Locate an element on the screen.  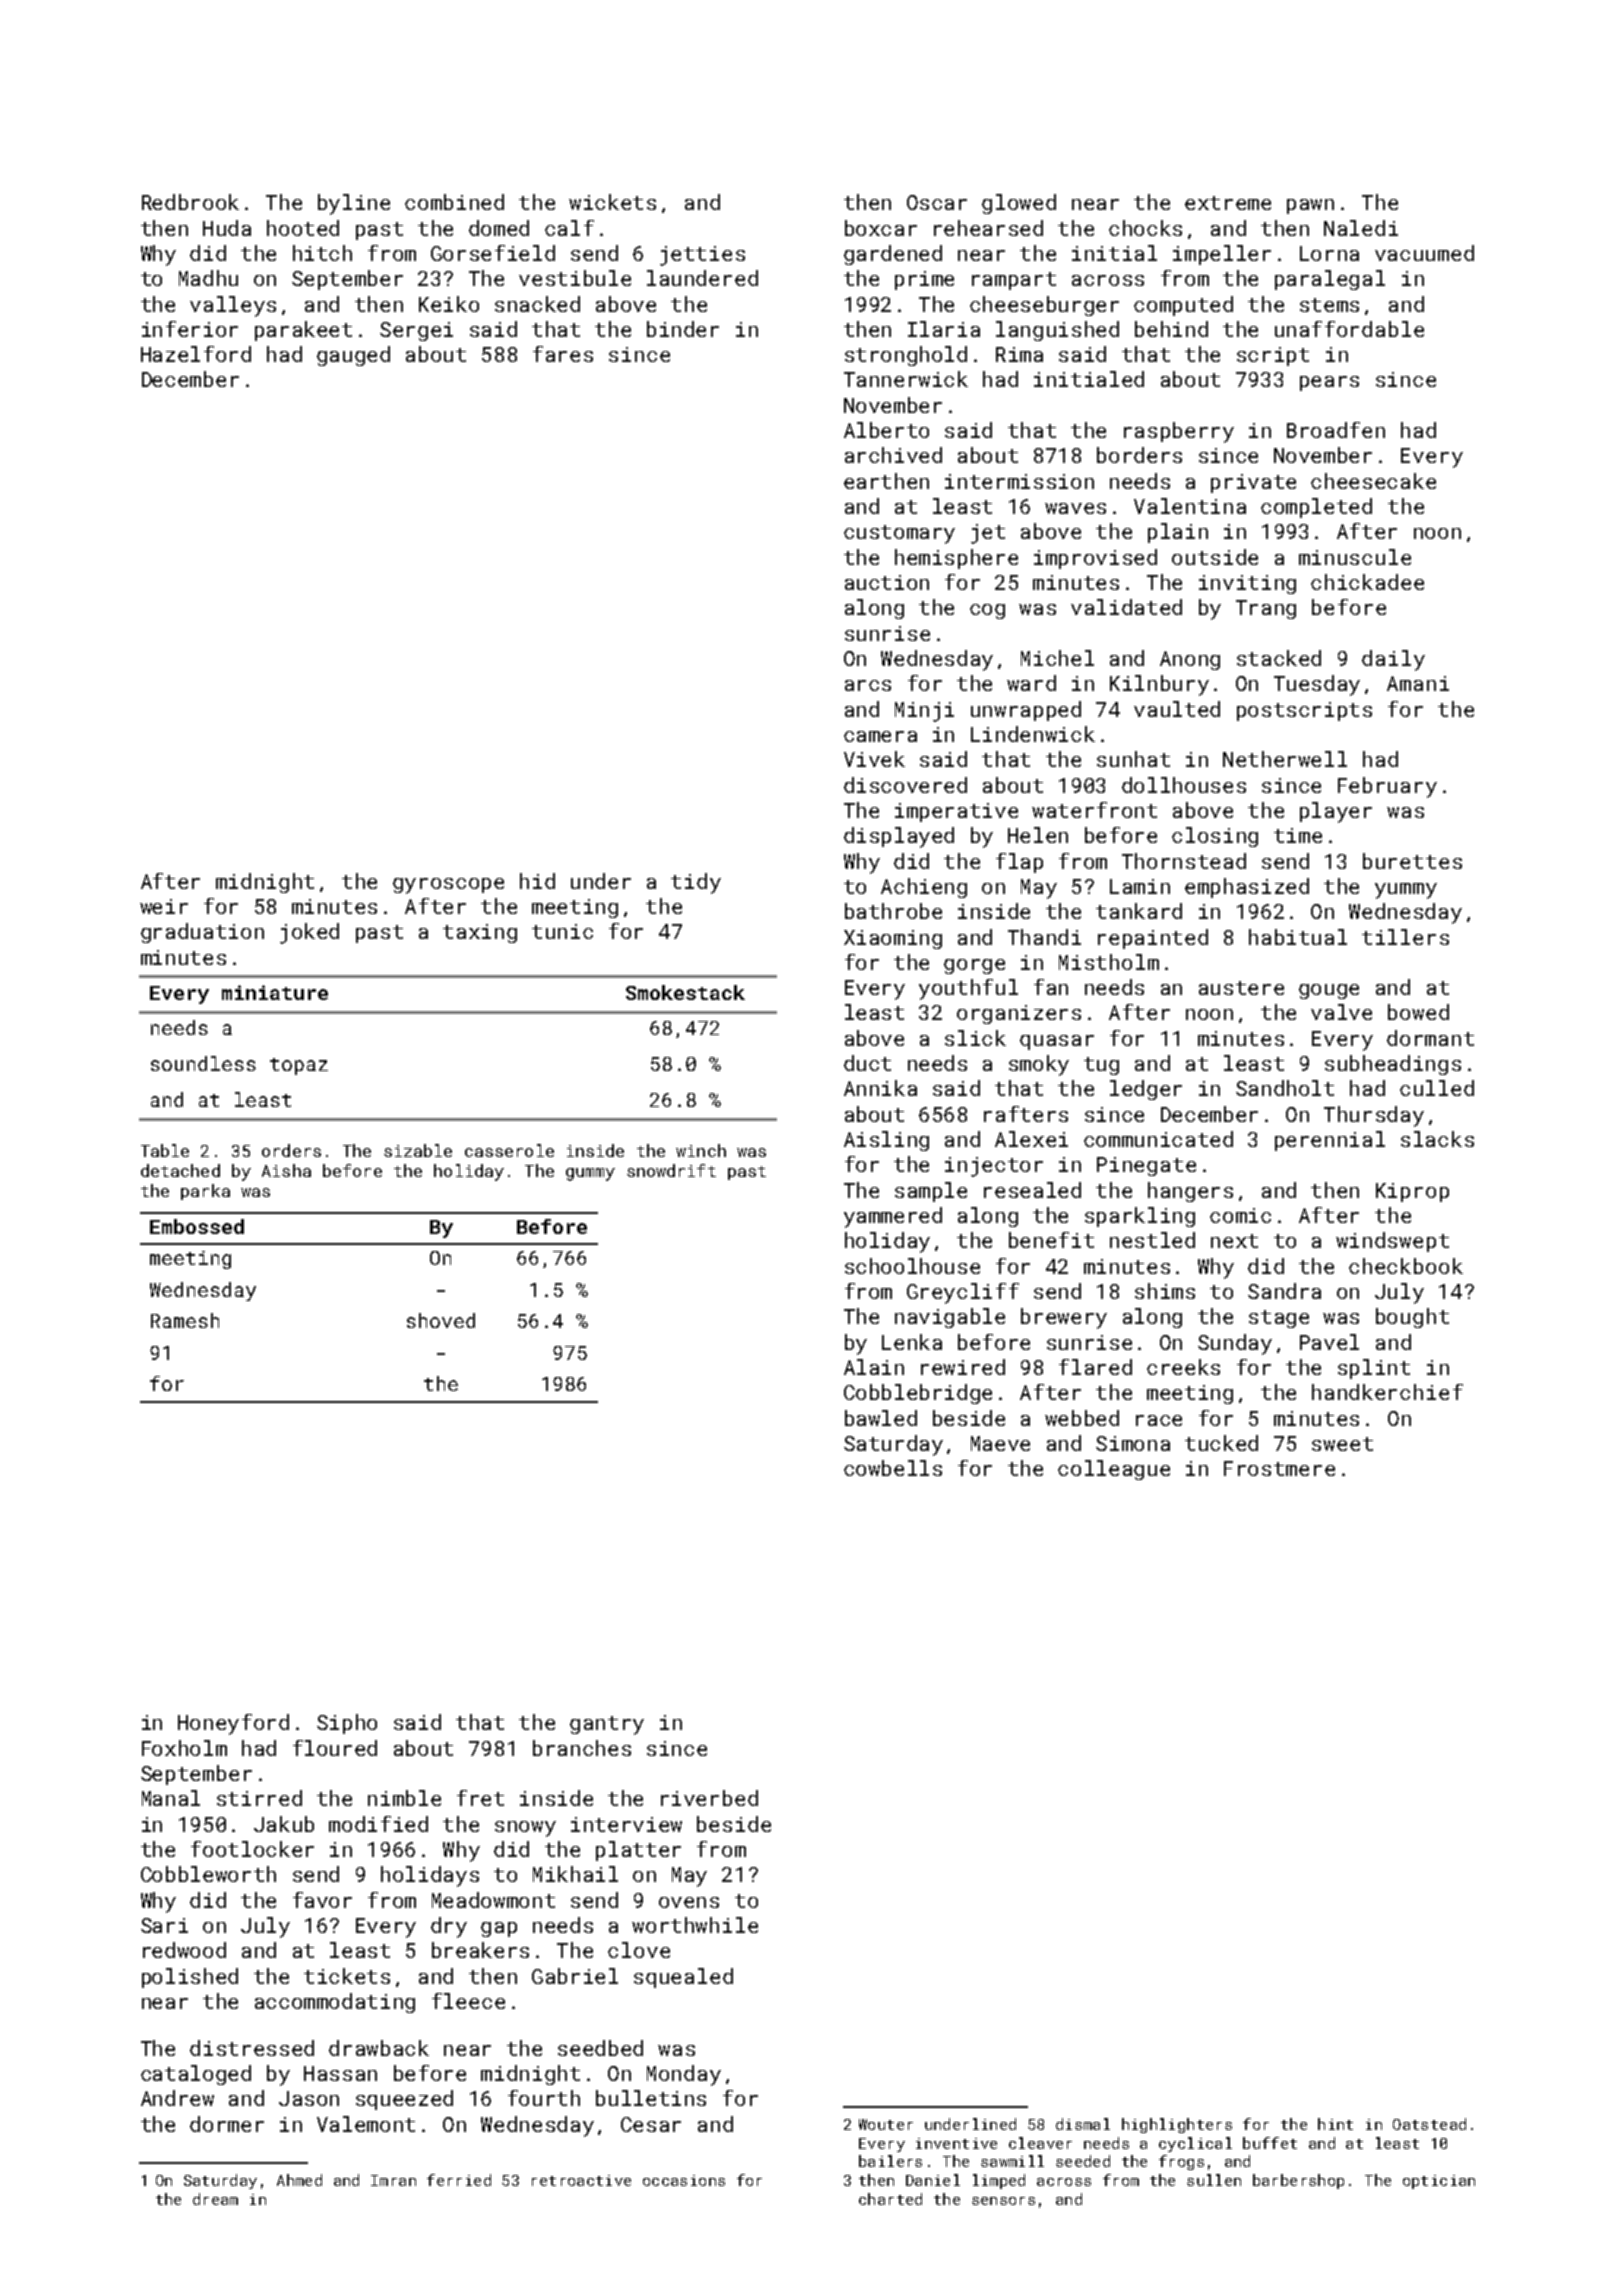
Oatstead is located at coordinates (1429, 2124).
